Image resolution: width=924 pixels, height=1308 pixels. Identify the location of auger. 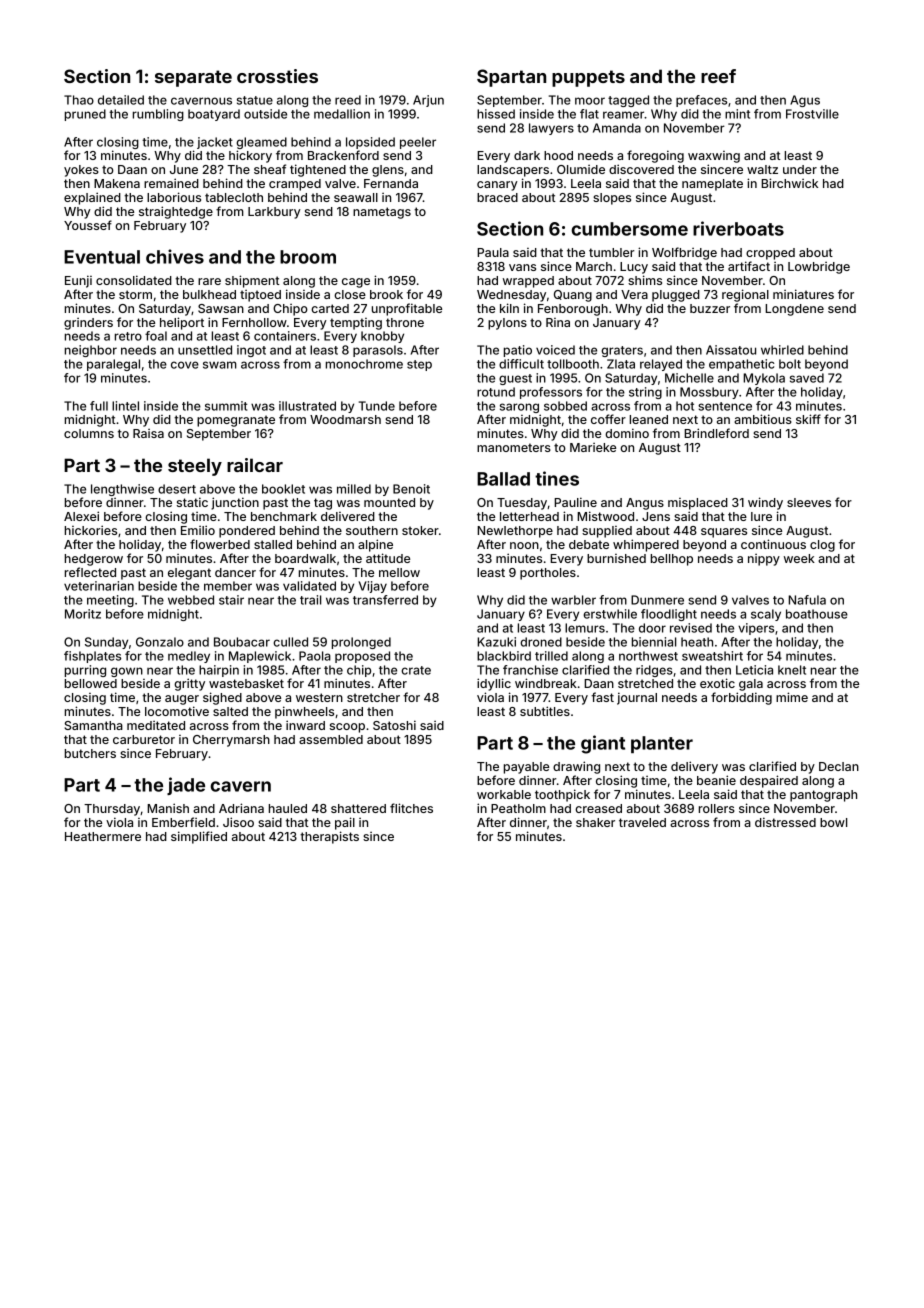
(182, 700).
